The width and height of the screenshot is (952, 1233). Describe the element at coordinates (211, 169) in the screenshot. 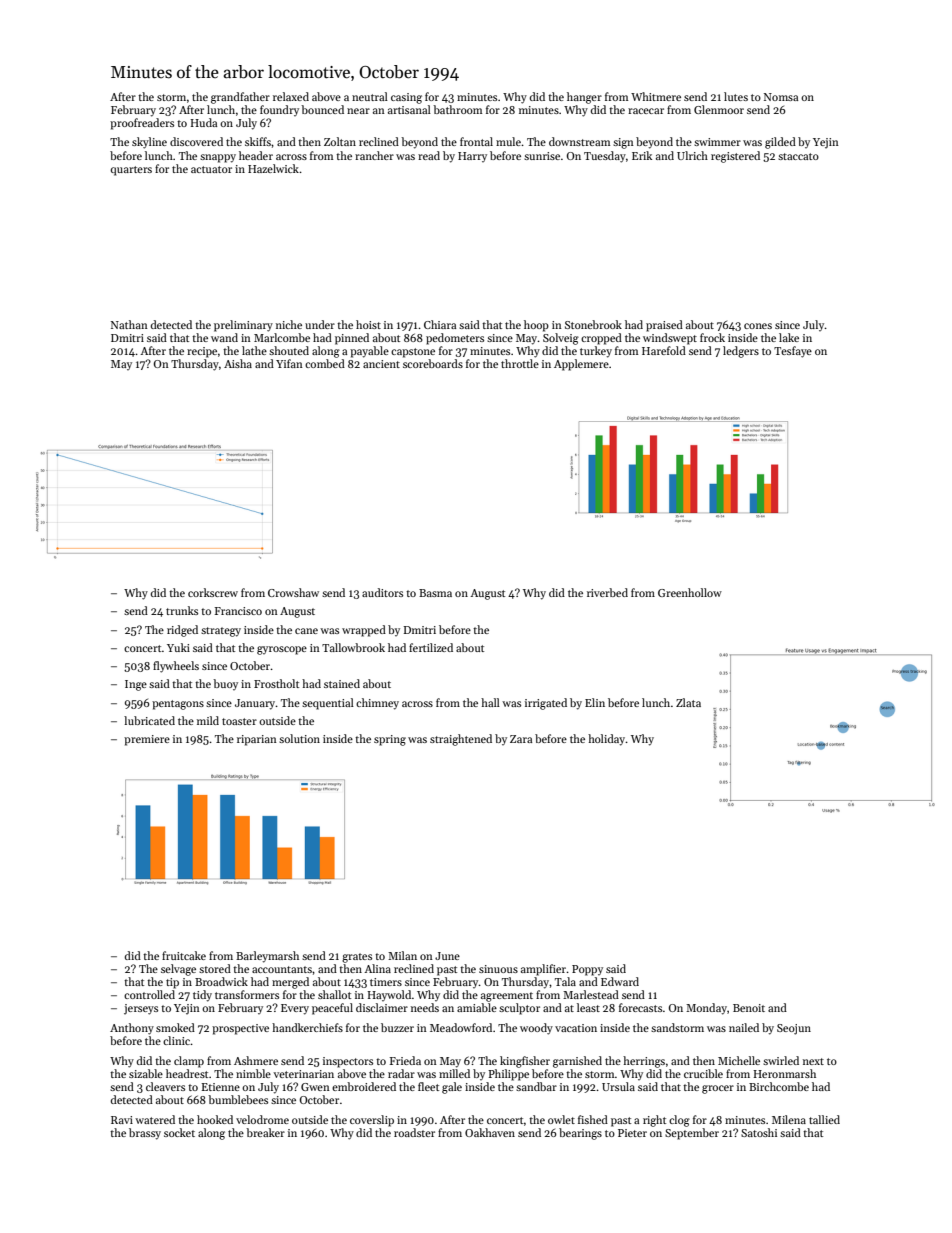

I see `actuator` at that location.
